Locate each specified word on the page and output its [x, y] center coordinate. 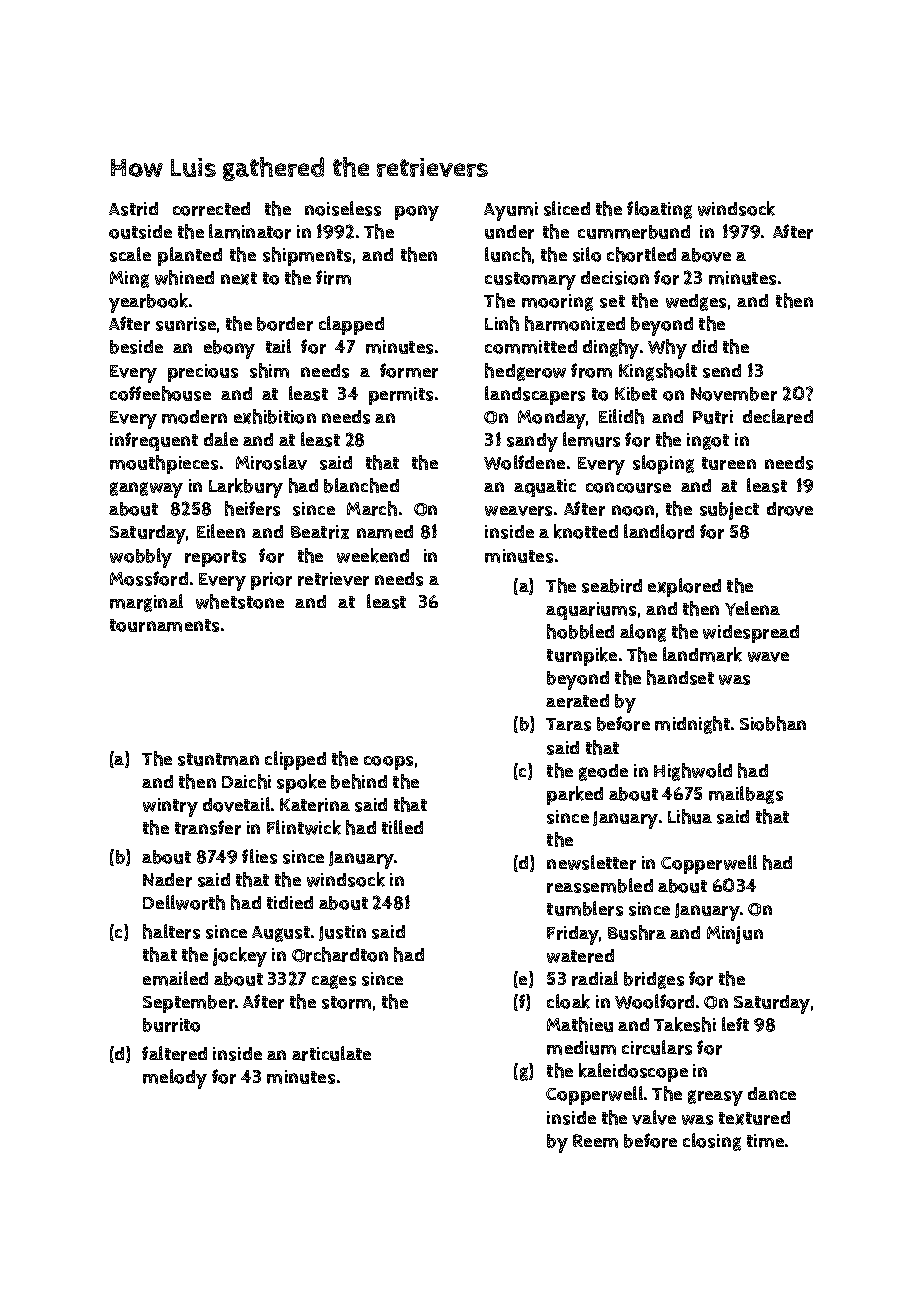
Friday [573, 935]
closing [712, 1142]
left [735, 1024]
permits [401, 396]
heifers [252, 508]
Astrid [133, 209]
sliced [567, 208]
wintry [170, 807]
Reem [595, 1141]
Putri [713, 417]
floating [659, 210]
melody [175, 1079]
